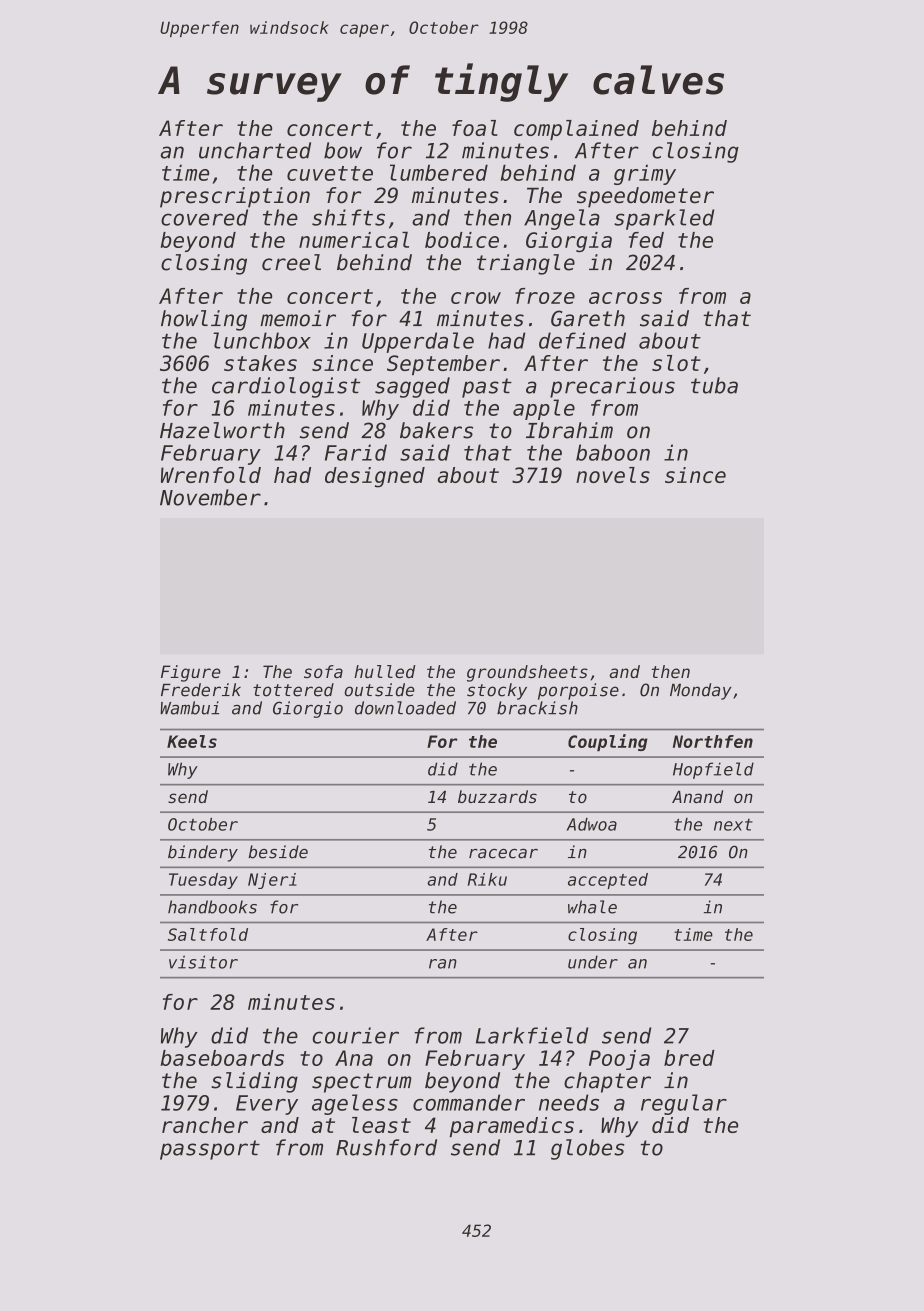 This page has height=1311, width=924. I want to click on November, so click(210, 497).
